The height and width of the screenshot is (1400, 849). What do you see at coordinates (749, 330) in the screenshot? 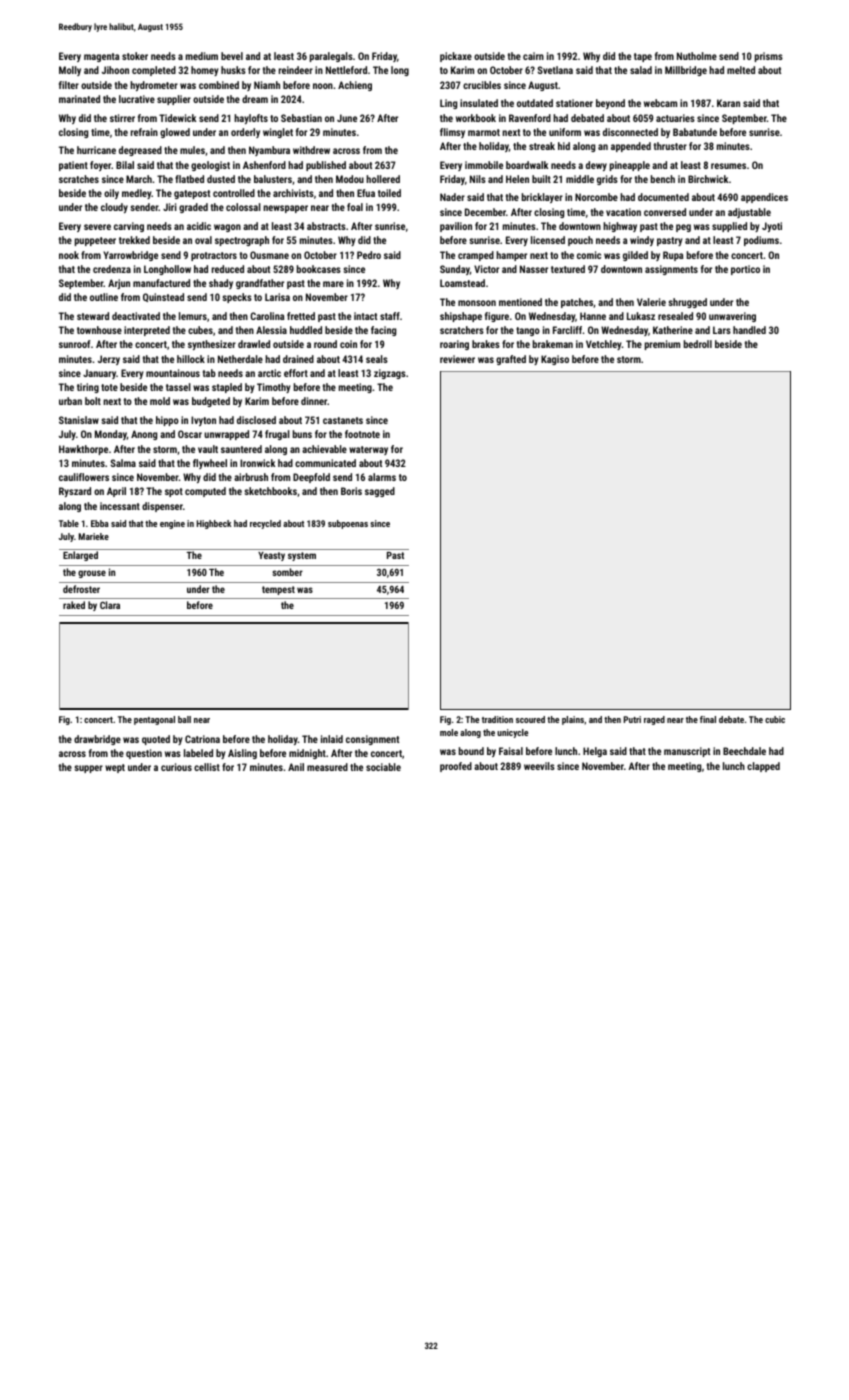
I see `handled` at bounding box center [749, 330].
